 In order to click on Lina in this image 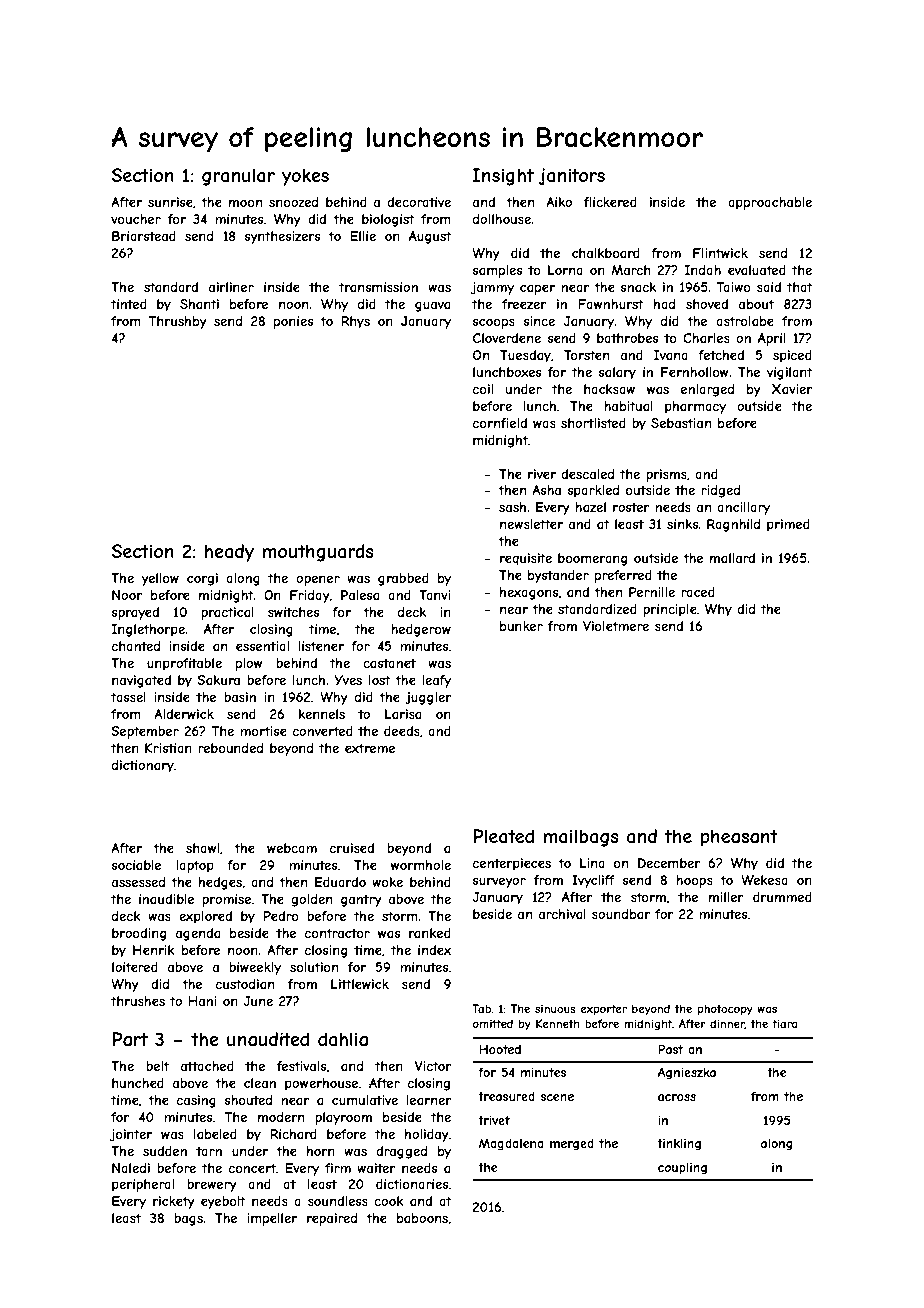, I will do `click(592, 863)`.
